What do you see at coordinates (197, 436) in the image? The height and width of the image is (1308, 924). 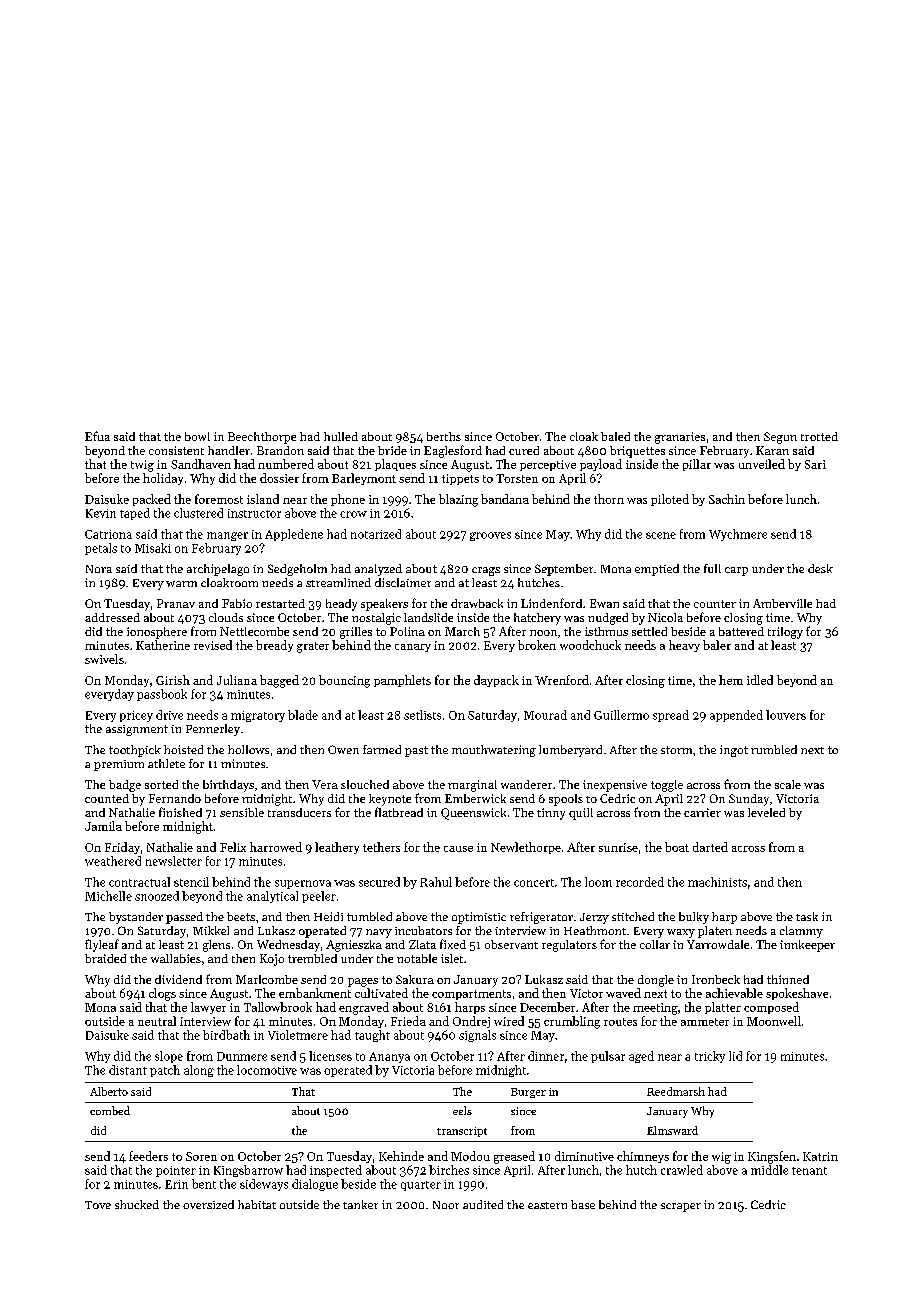 I see `bowl` at bounding box center [197, 436].
